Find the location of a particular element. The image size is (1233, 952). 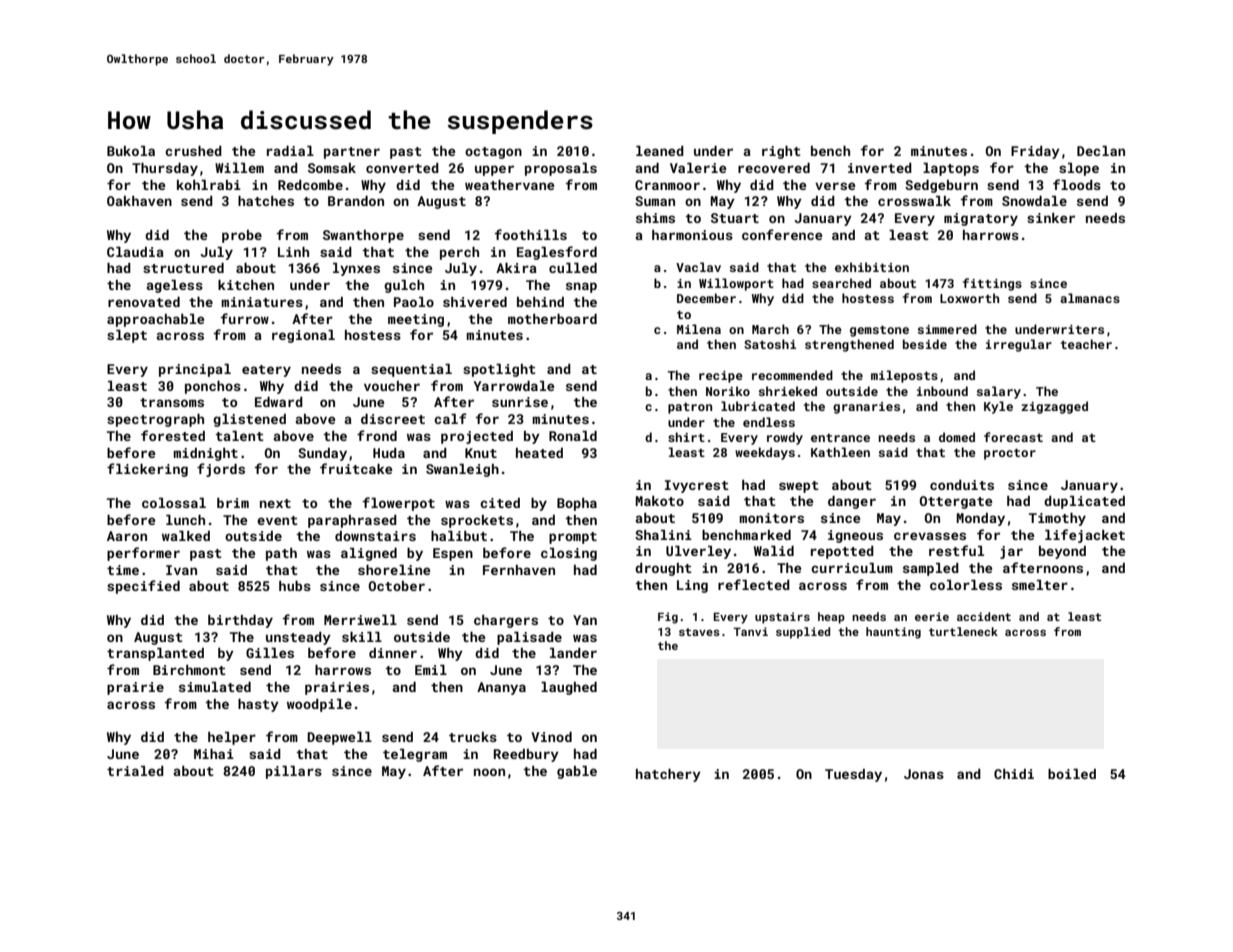

Chidi is located at coordinates (1014, 774).
